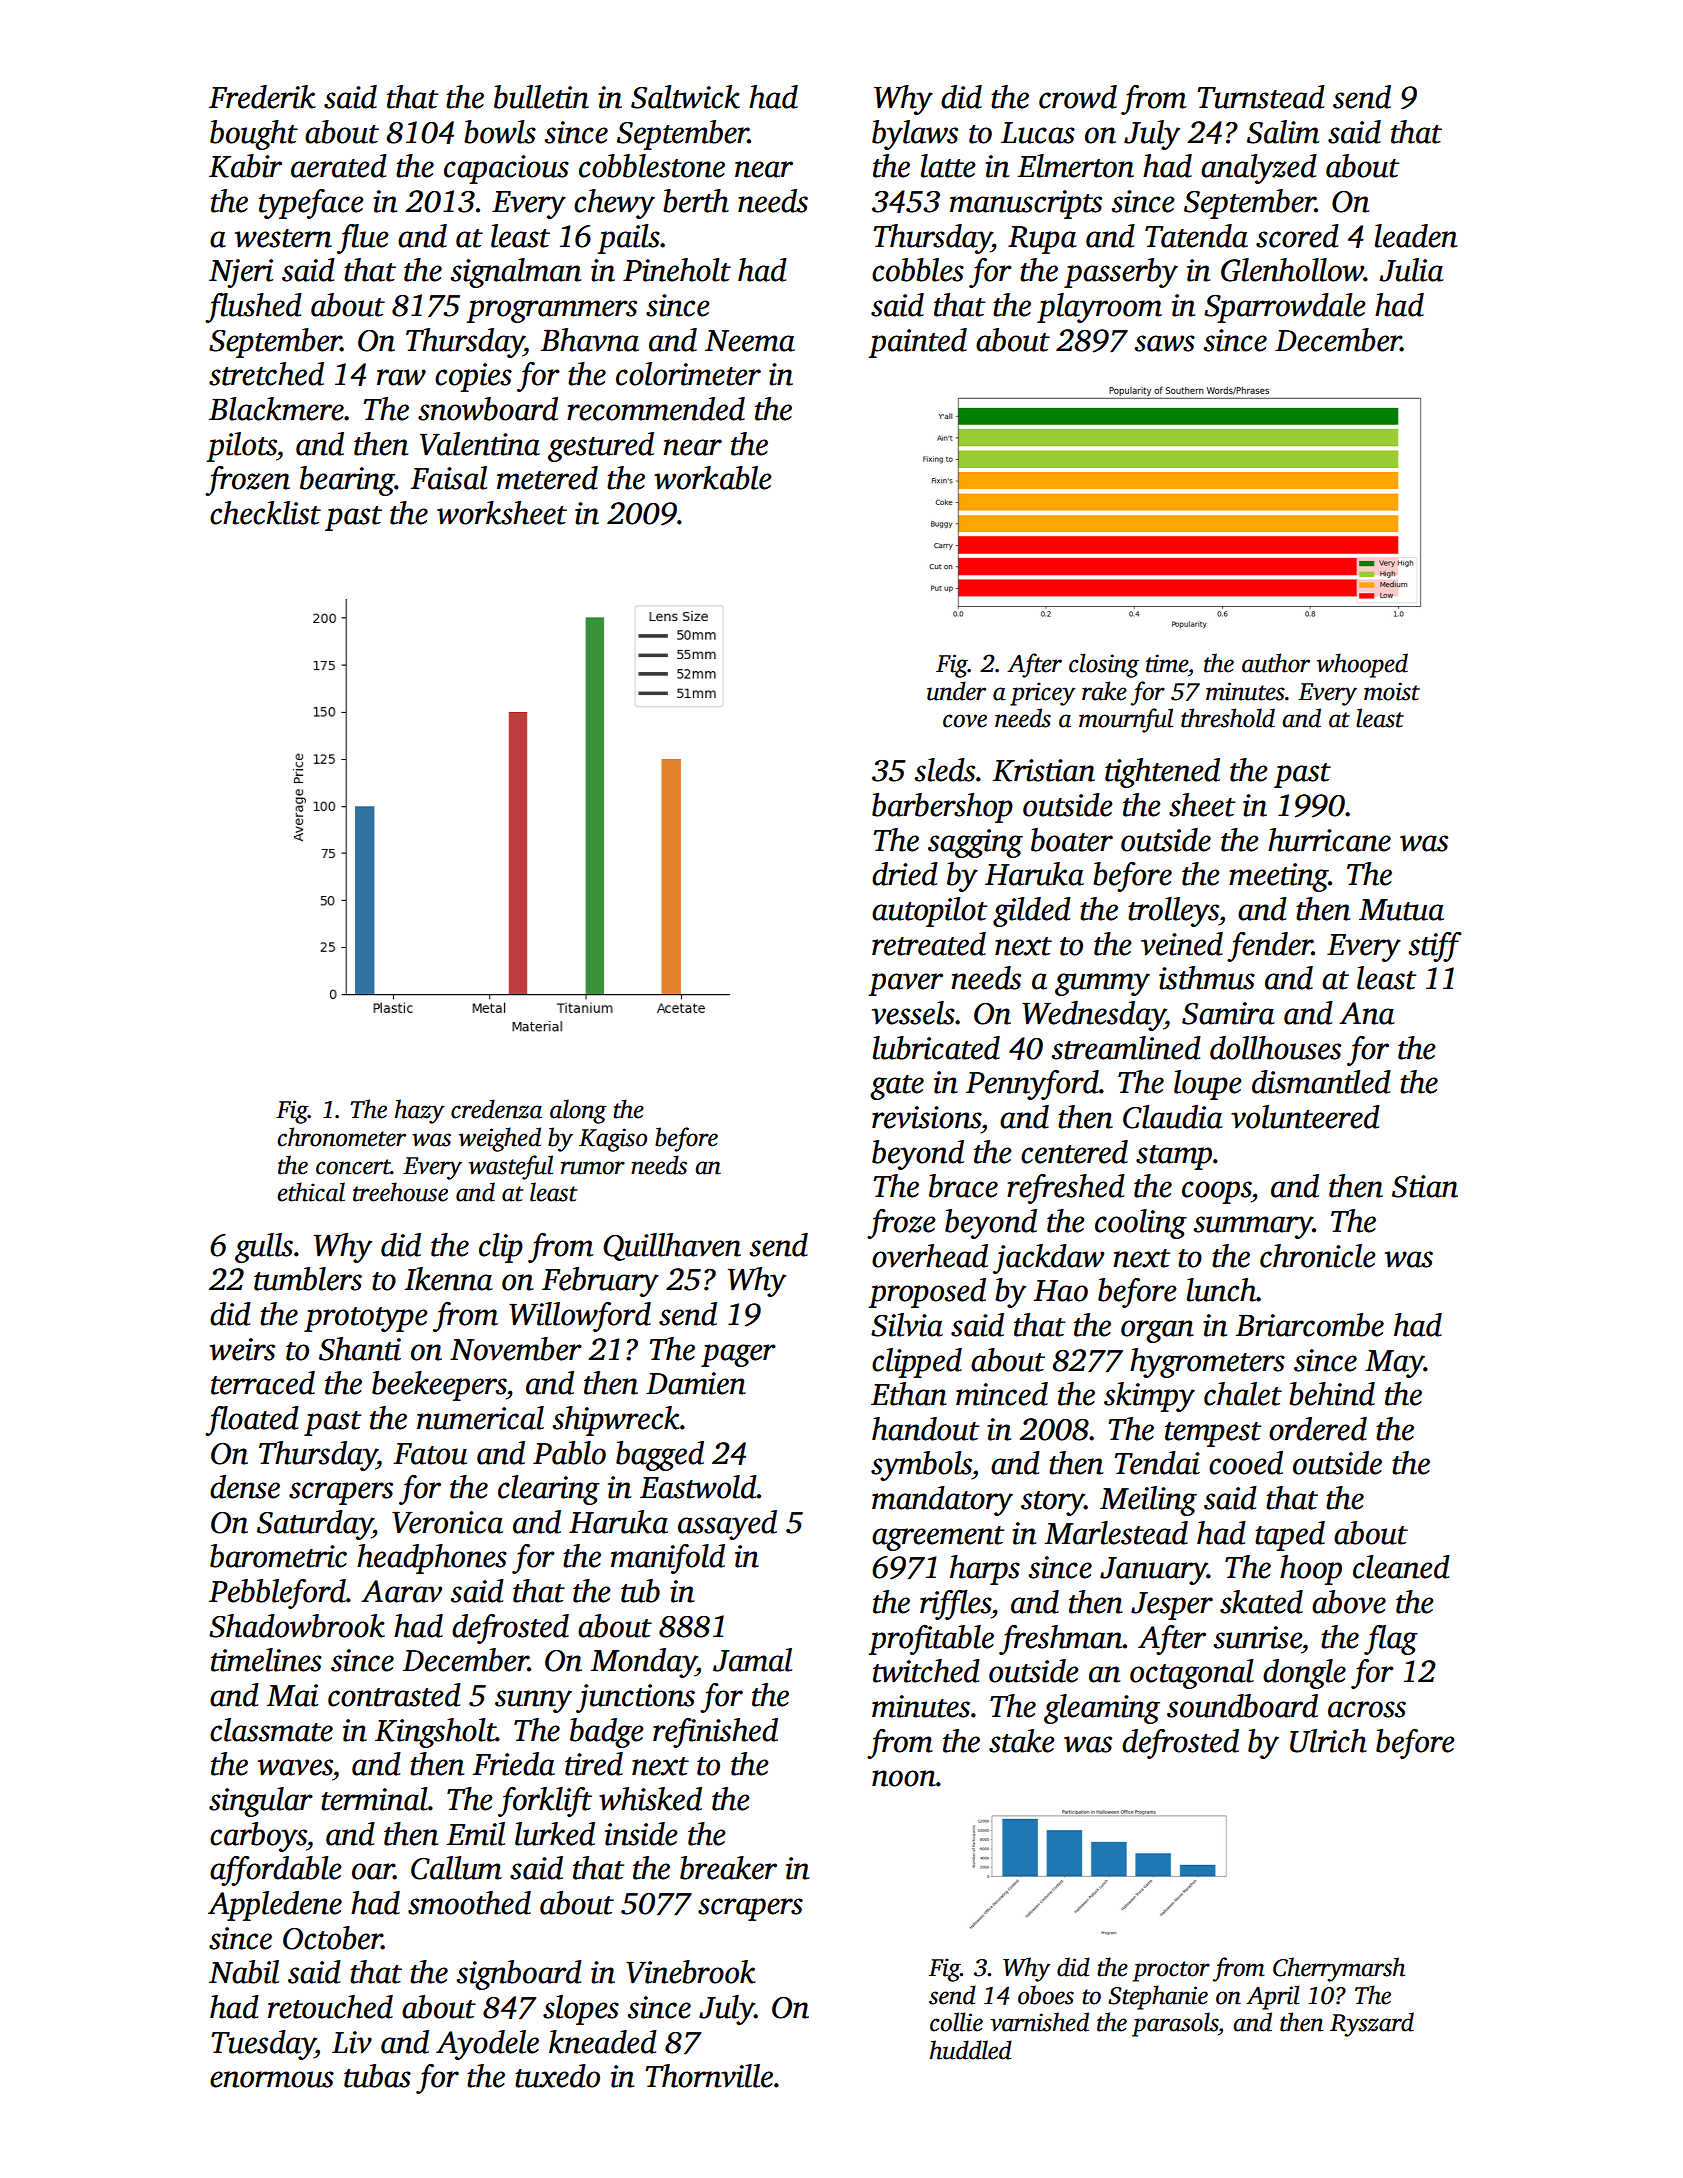  I want to click on enormous, so click(272, 2079).
